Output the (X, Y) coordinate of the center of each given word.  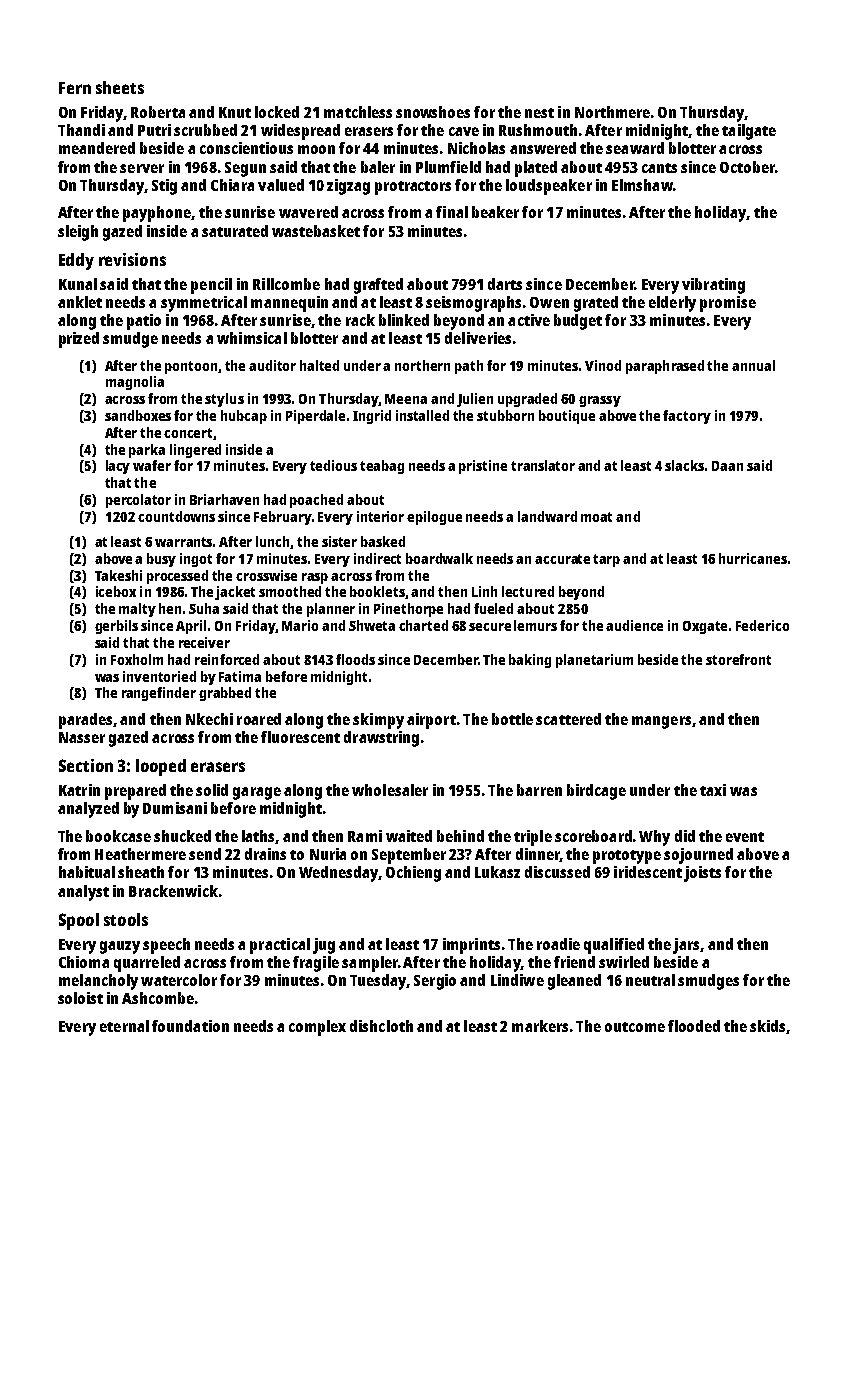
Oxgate (705, 627)
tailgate (749, 132)
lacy (118, 467)
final (452, 212)
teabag (382, 467)
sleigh (78, 233)
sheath (141, 872)
